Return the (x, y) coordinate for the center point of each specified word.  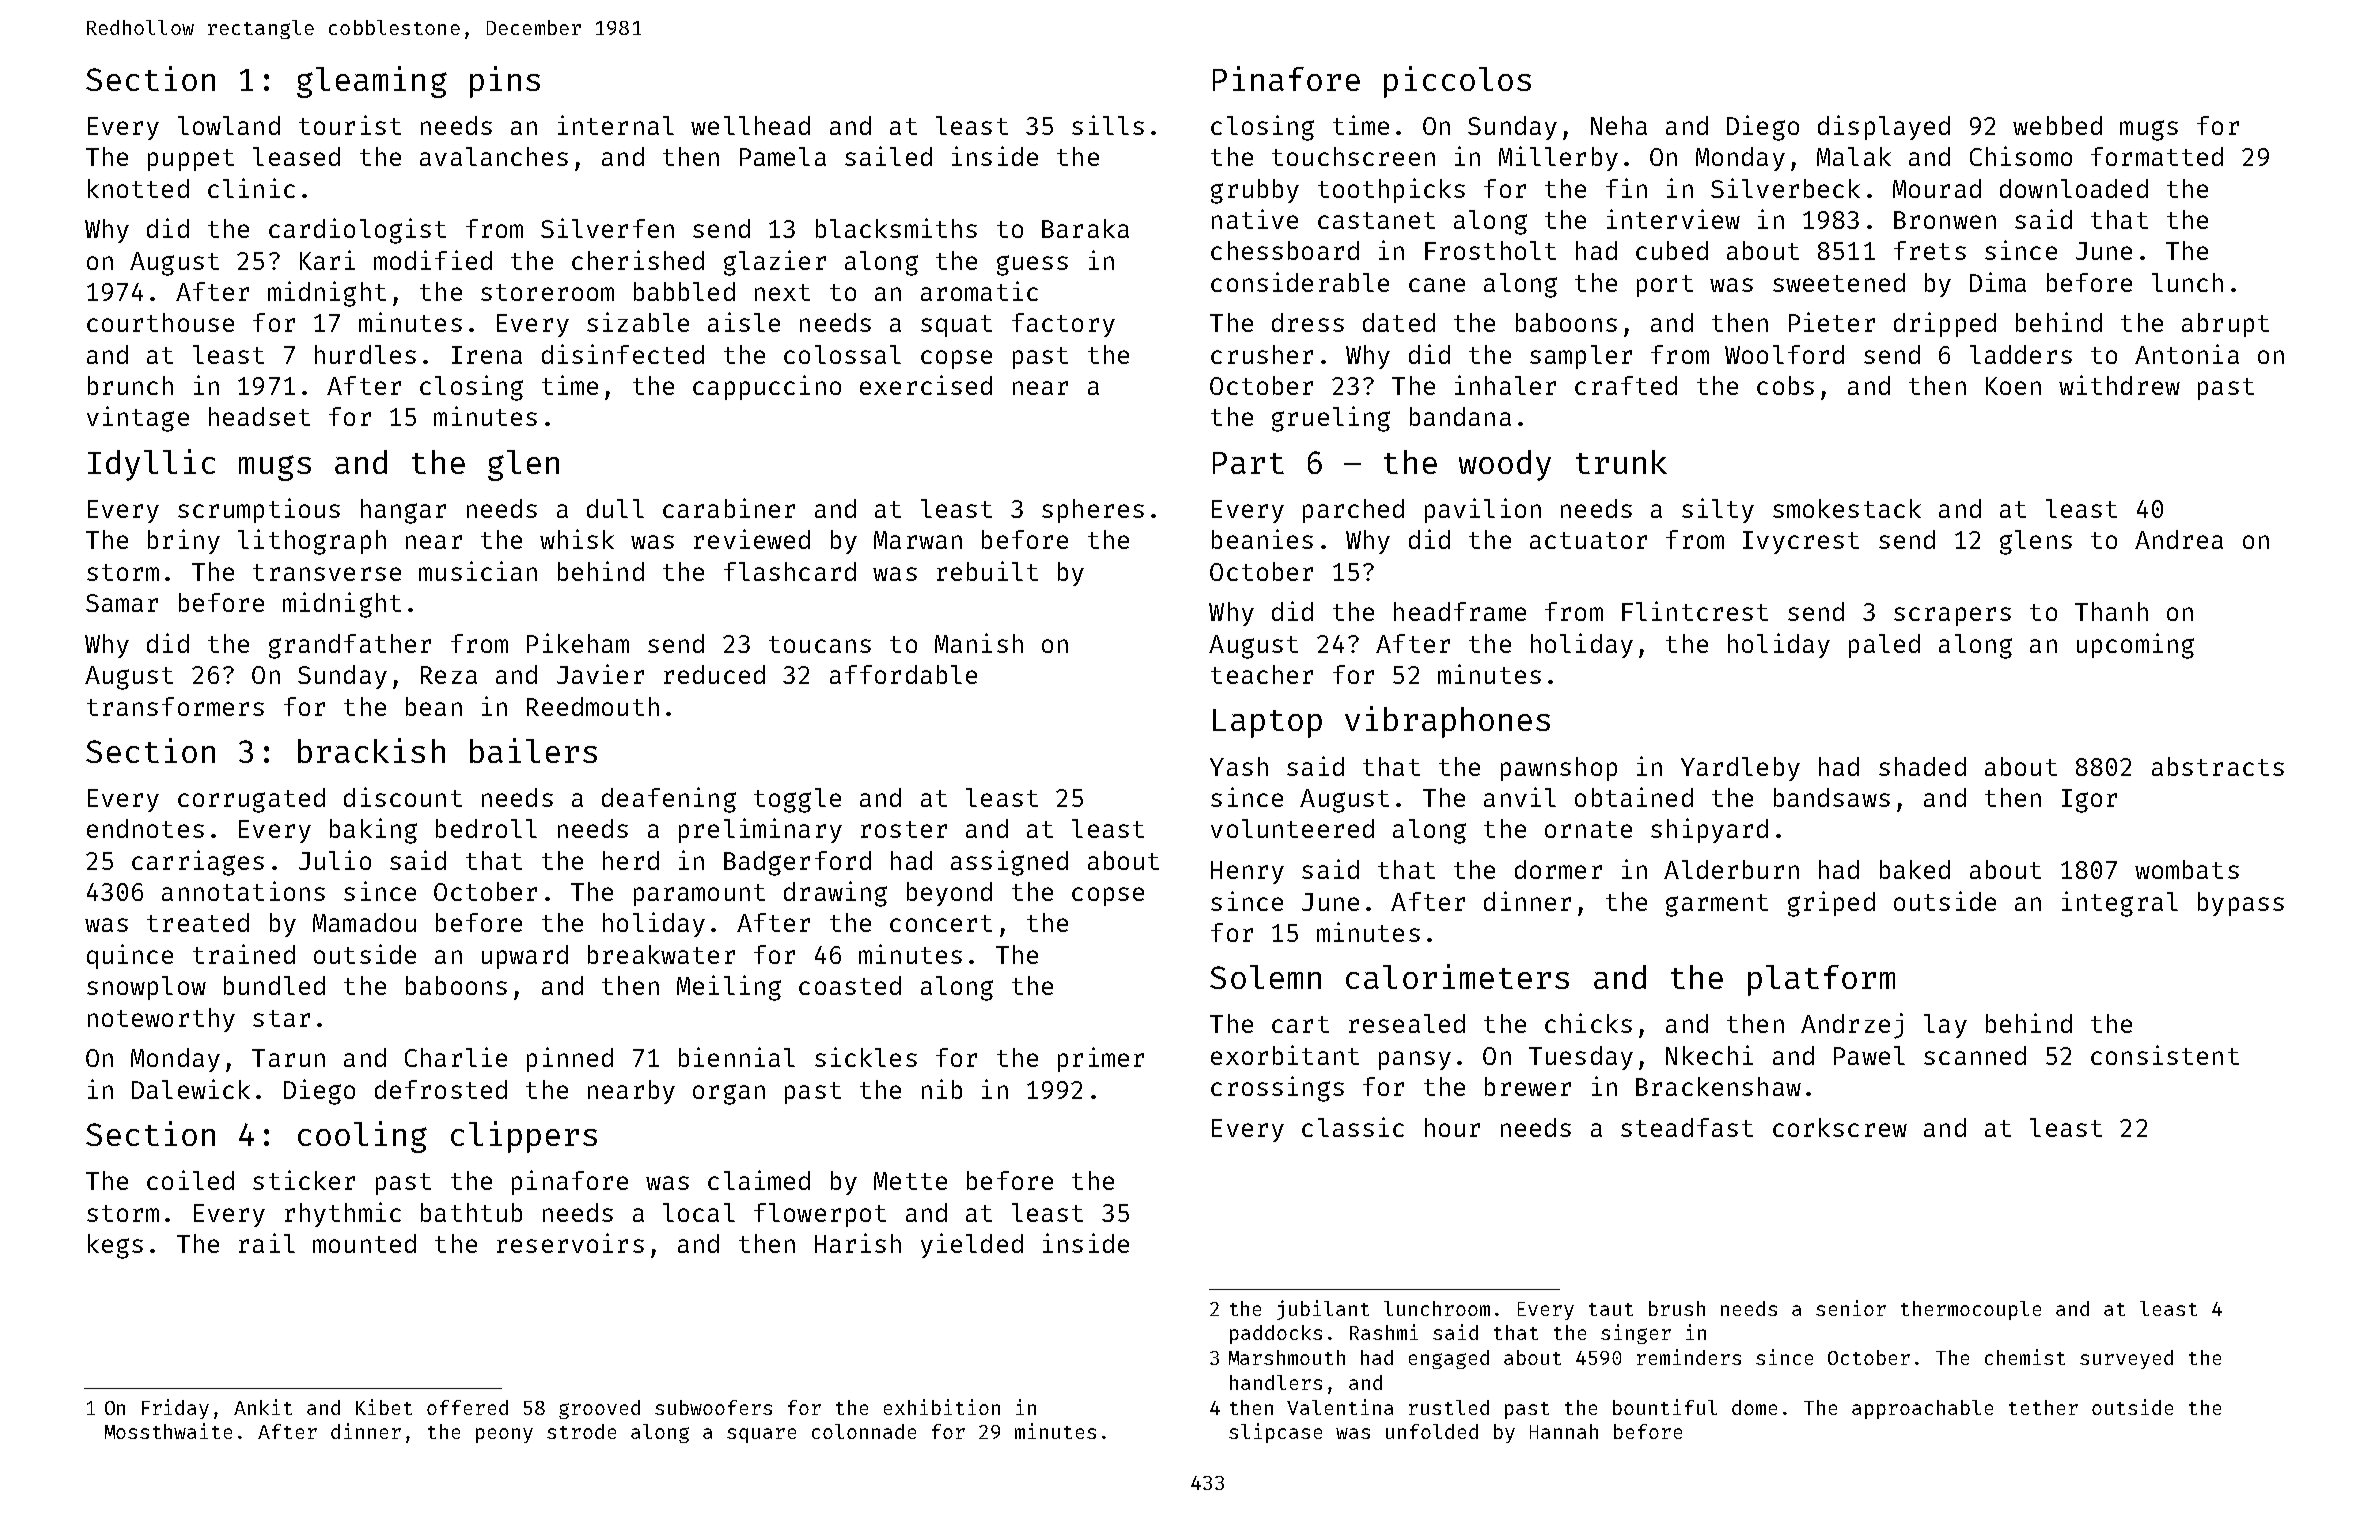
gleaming (372, 82)
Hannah (1564, 1431)
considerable (1300, 282)
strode (581, 1431)
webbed (2057, 125)
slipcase (1275, 1433)
